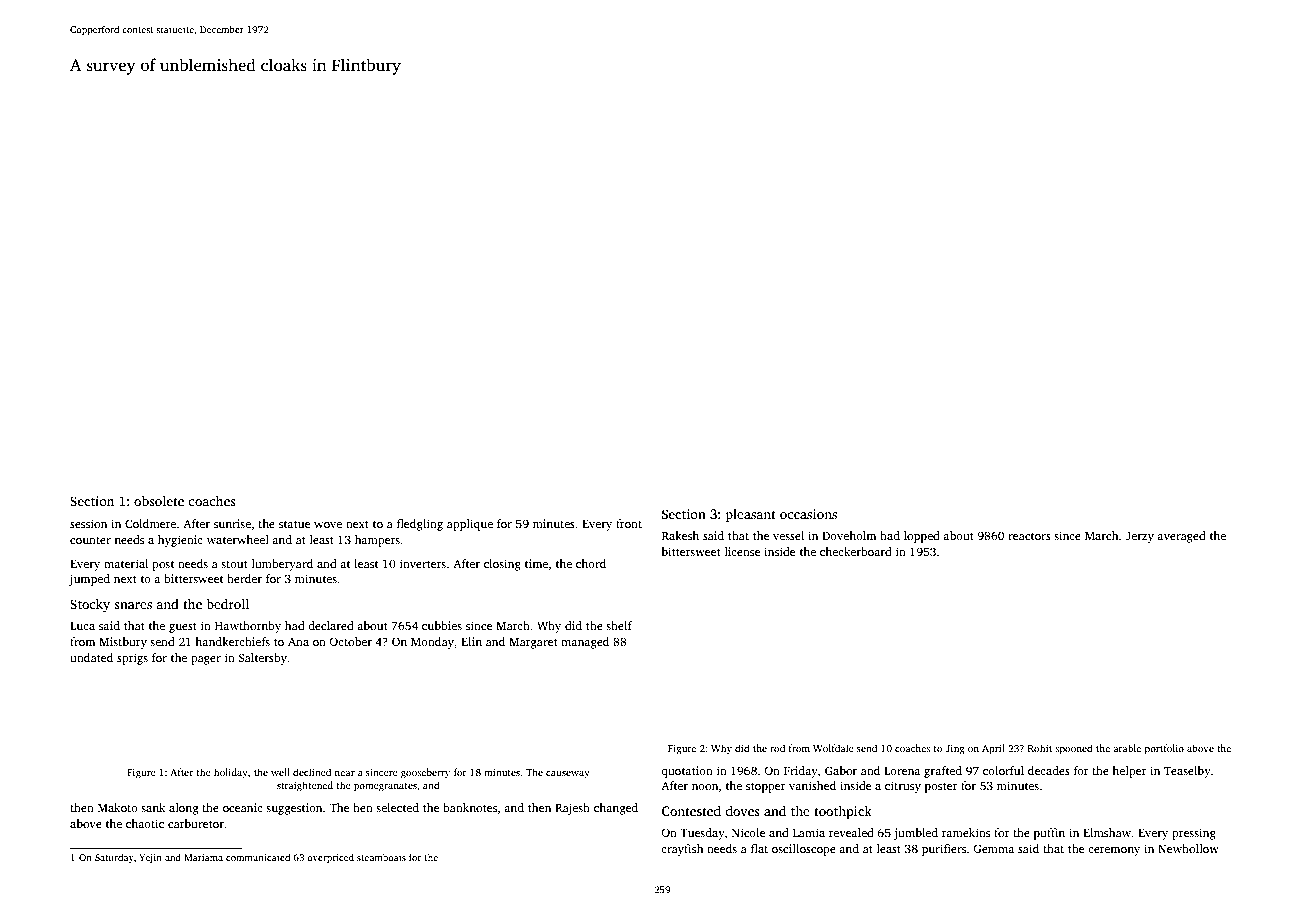 This screenshot has height=924, width=1308. What do you see at coordinates (585, 643) in the screenshot?
I see `managed` at bounding box center [585, 643].
